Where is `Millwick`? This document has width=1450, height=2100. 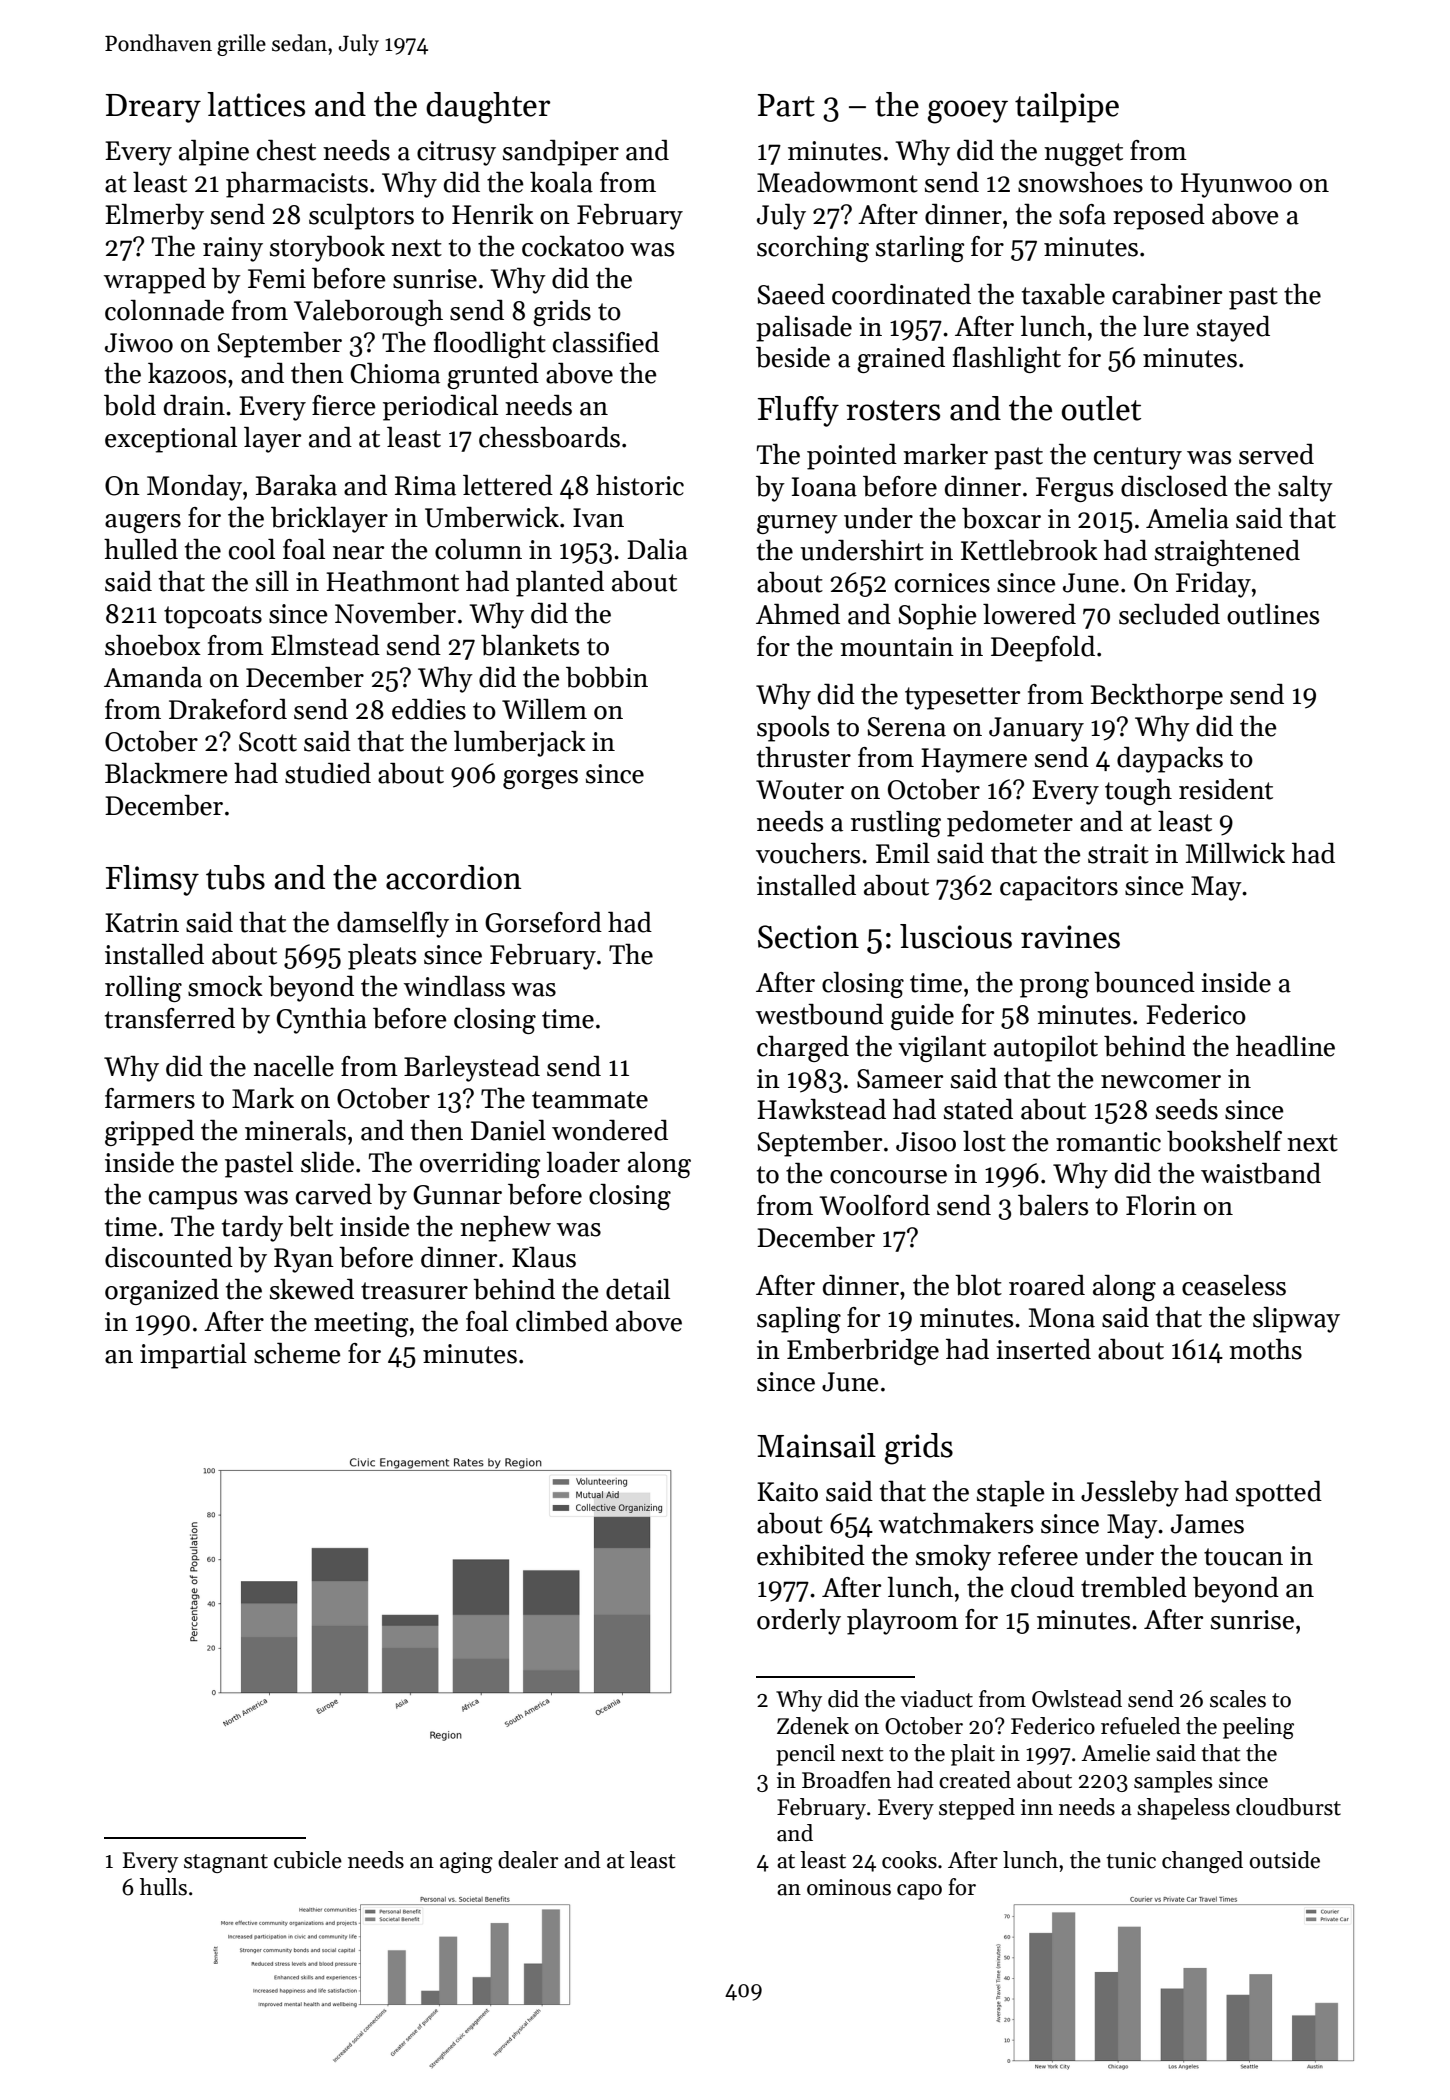 Millwick is located at coordinates (1235, 853).
